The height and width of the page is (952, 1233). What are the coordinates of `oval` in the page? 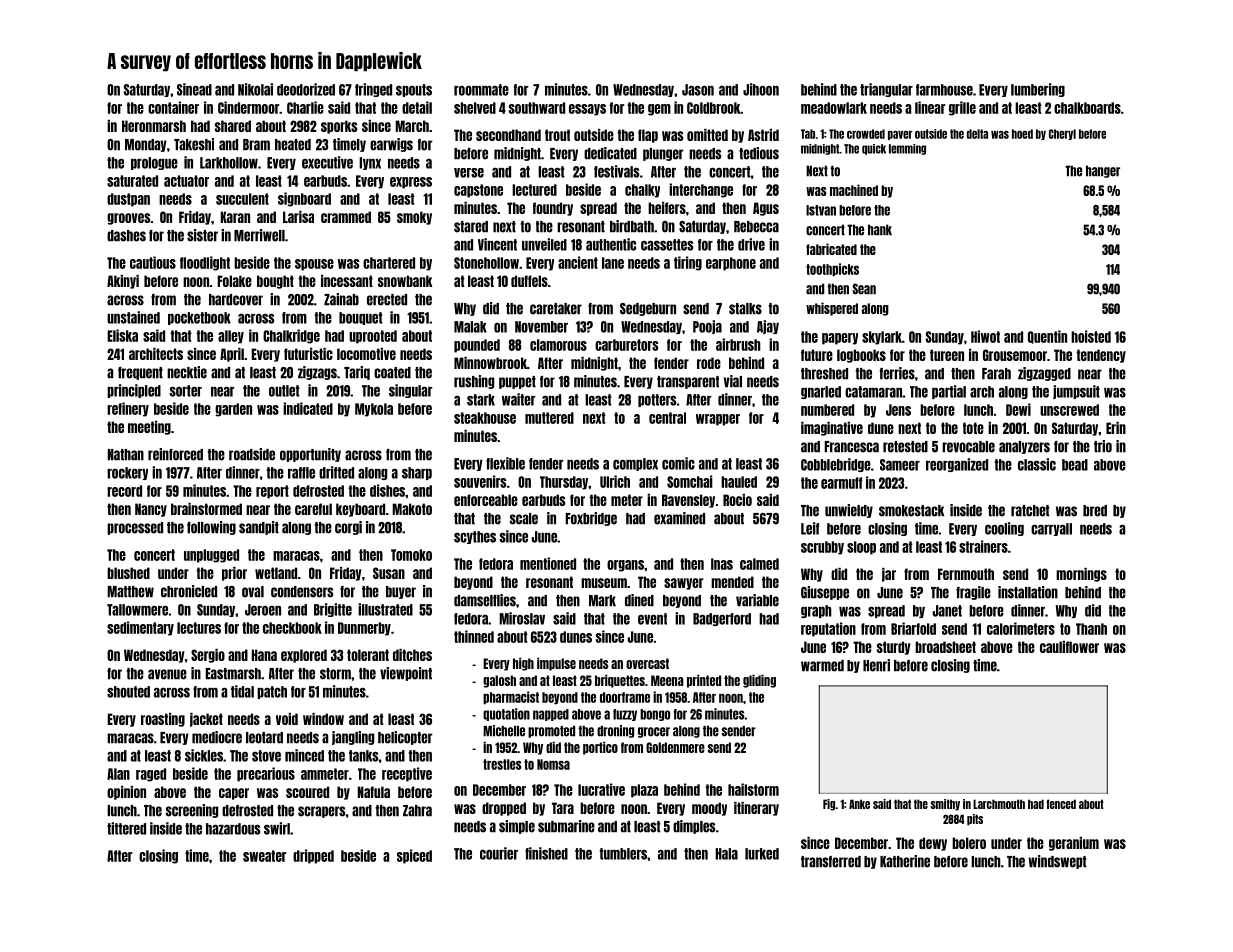 It's located at (253, 592).
